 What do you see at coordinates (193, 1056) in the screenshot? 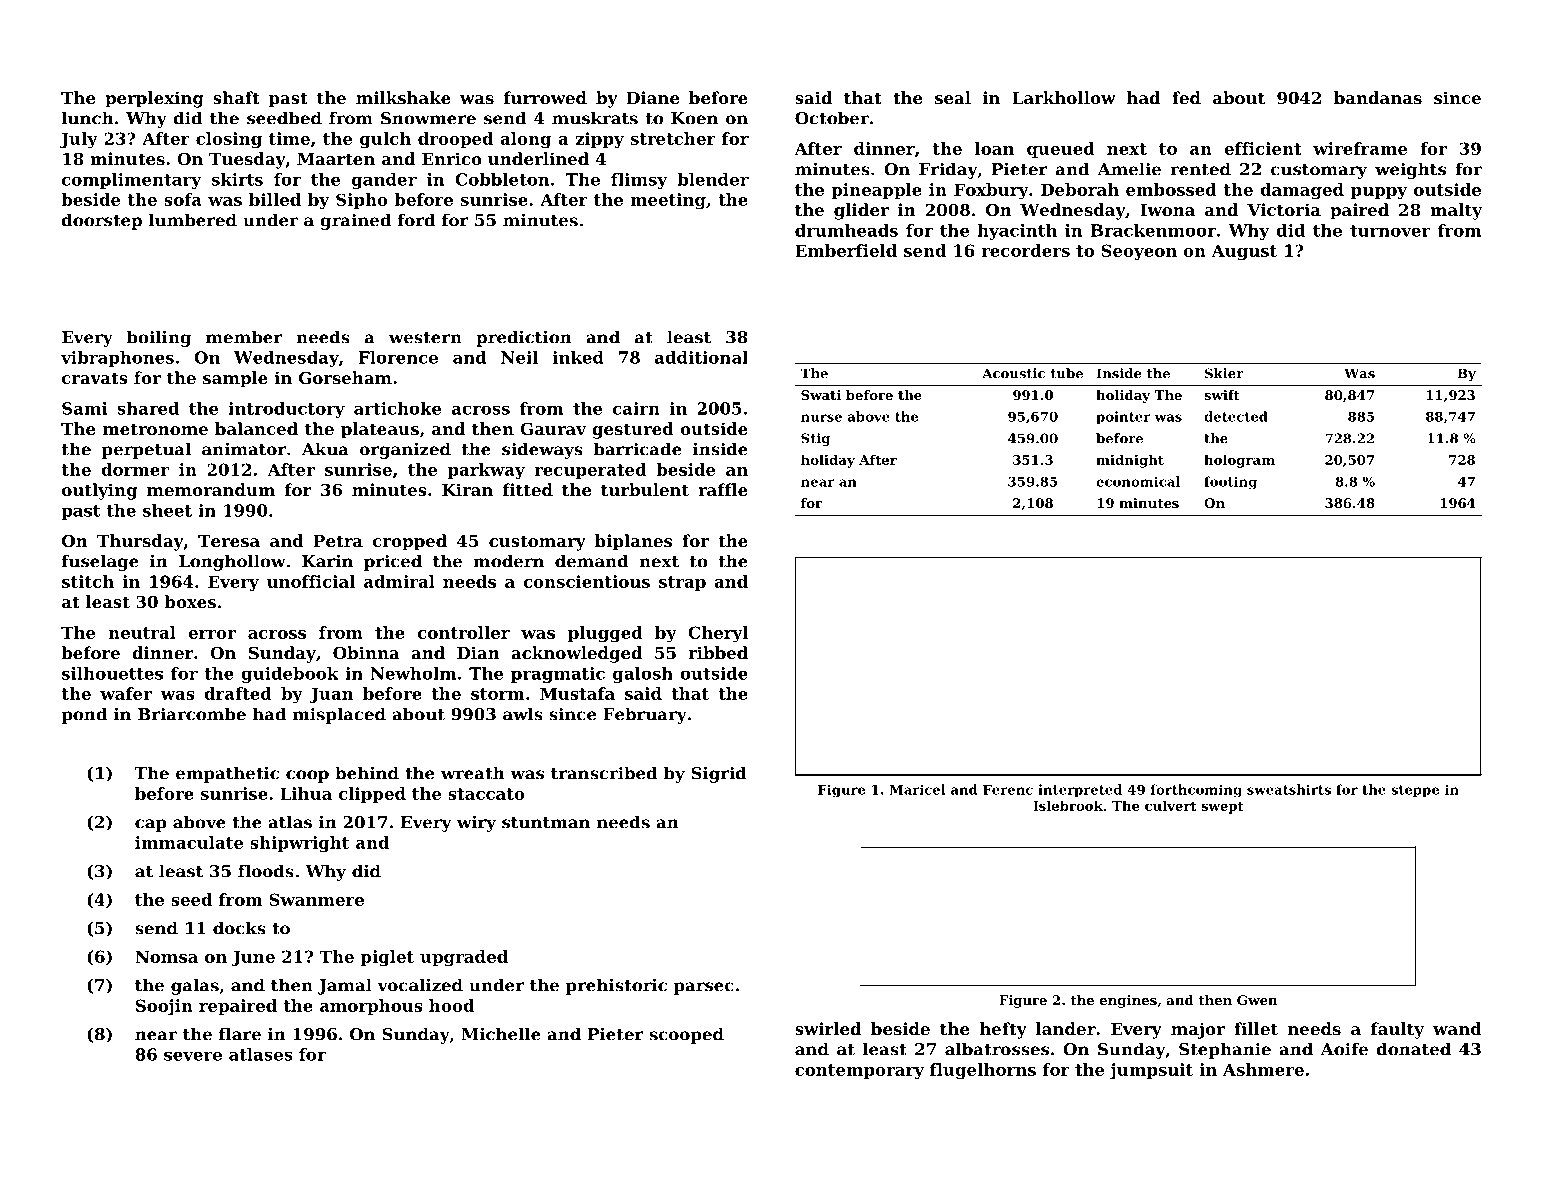
I see `severe` at bounding box center [193, 1056].
